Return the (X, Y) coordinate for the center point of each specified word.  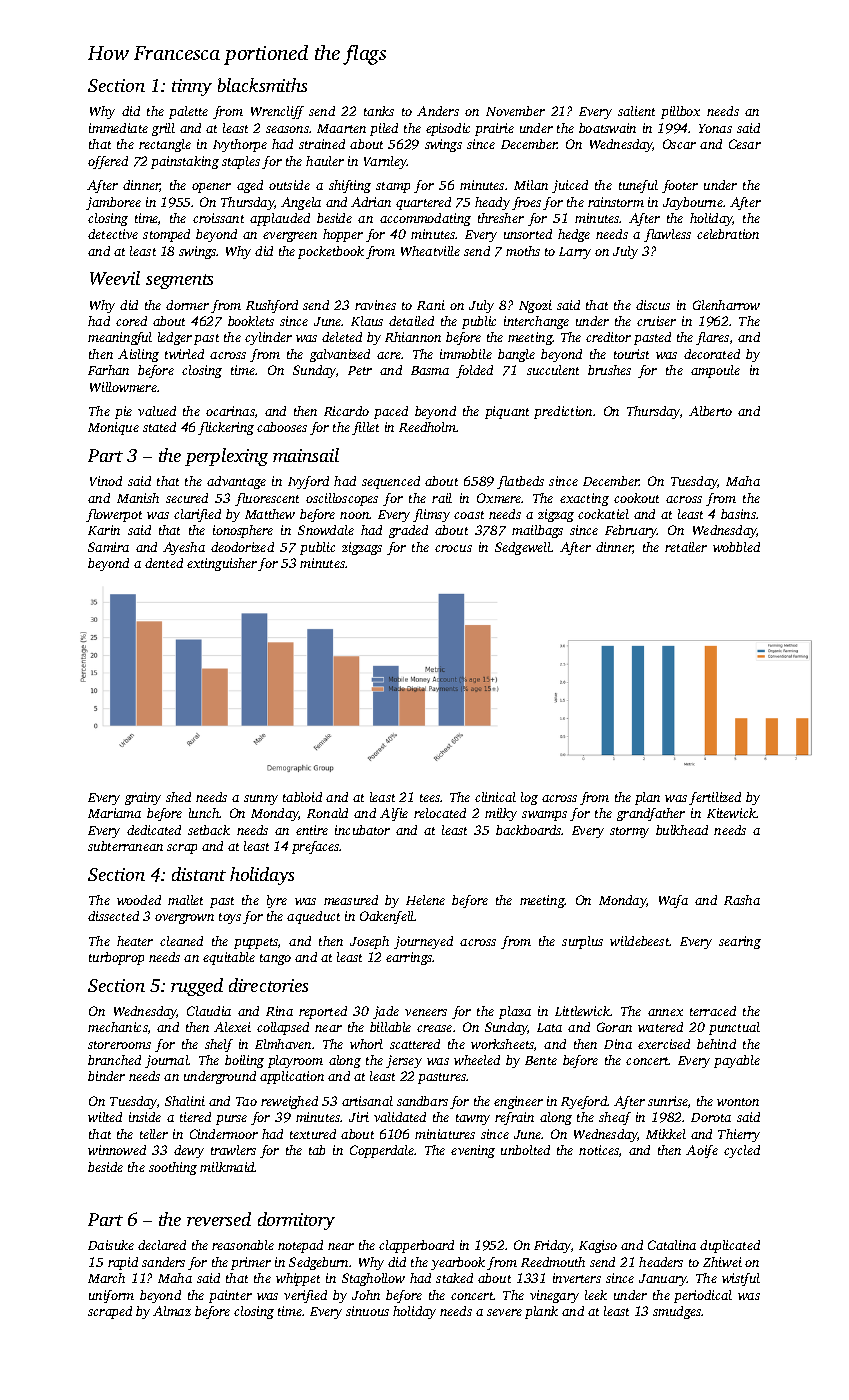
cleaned (181, 941)
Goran (614, 1027)
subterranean (125, 846)
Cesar (745, 144)
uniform (111, 1296)
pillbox (680, 112)
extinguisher (222, 564)
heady (492, 203)
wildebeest (640, 941)
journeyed (423, 942)
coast (469, 515)
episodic (448, 129)
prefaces (316, 847)
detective (113, 234)
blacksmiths (262, 85)
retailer (686, 547)
